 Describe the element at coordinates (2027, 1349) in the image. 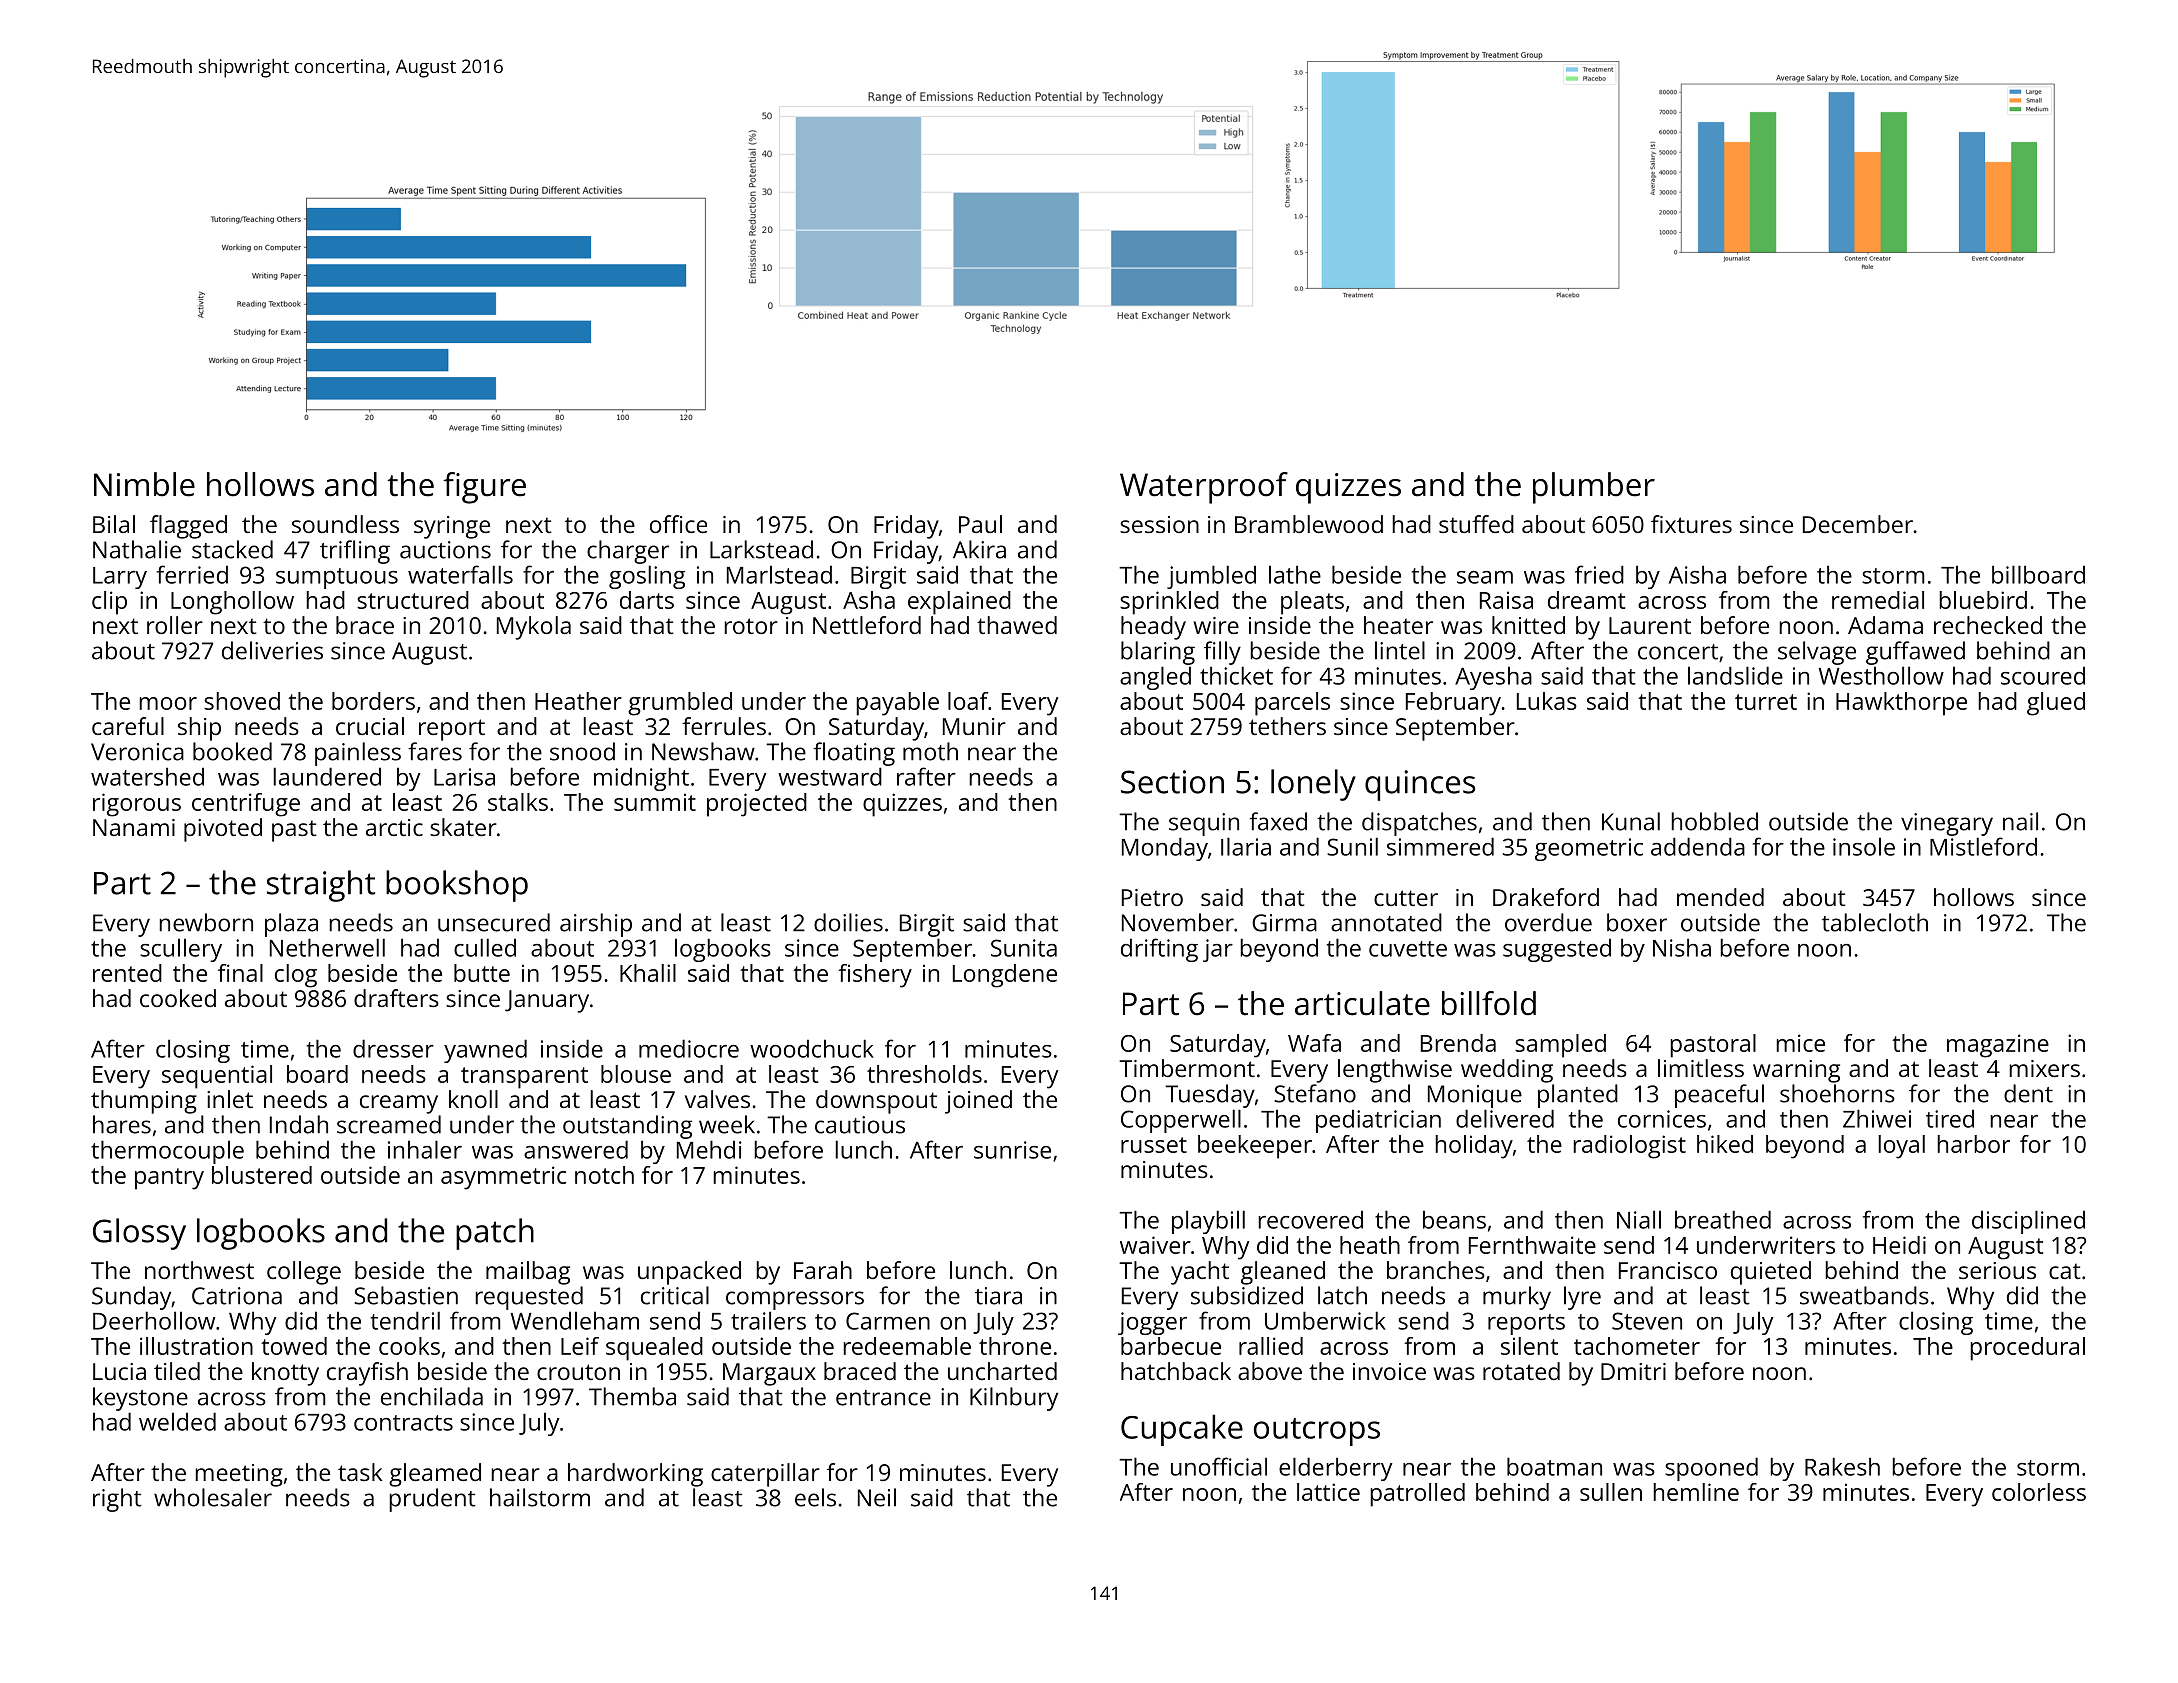

I see `procedural` at that location.
